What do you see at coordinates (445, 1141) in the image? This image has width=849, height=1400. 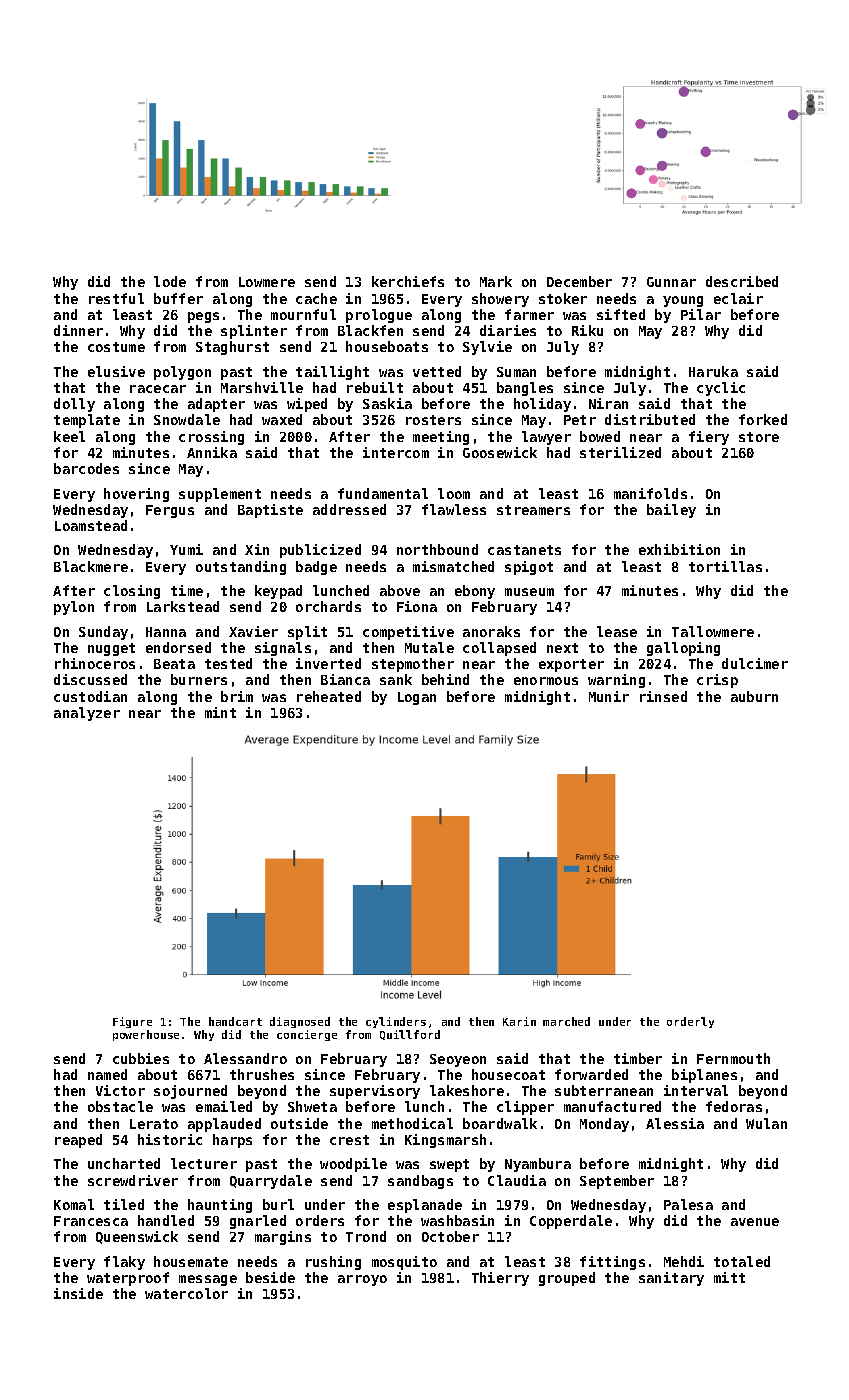 I see `Kingsmarsh` at bounding box center [445, 1141].
